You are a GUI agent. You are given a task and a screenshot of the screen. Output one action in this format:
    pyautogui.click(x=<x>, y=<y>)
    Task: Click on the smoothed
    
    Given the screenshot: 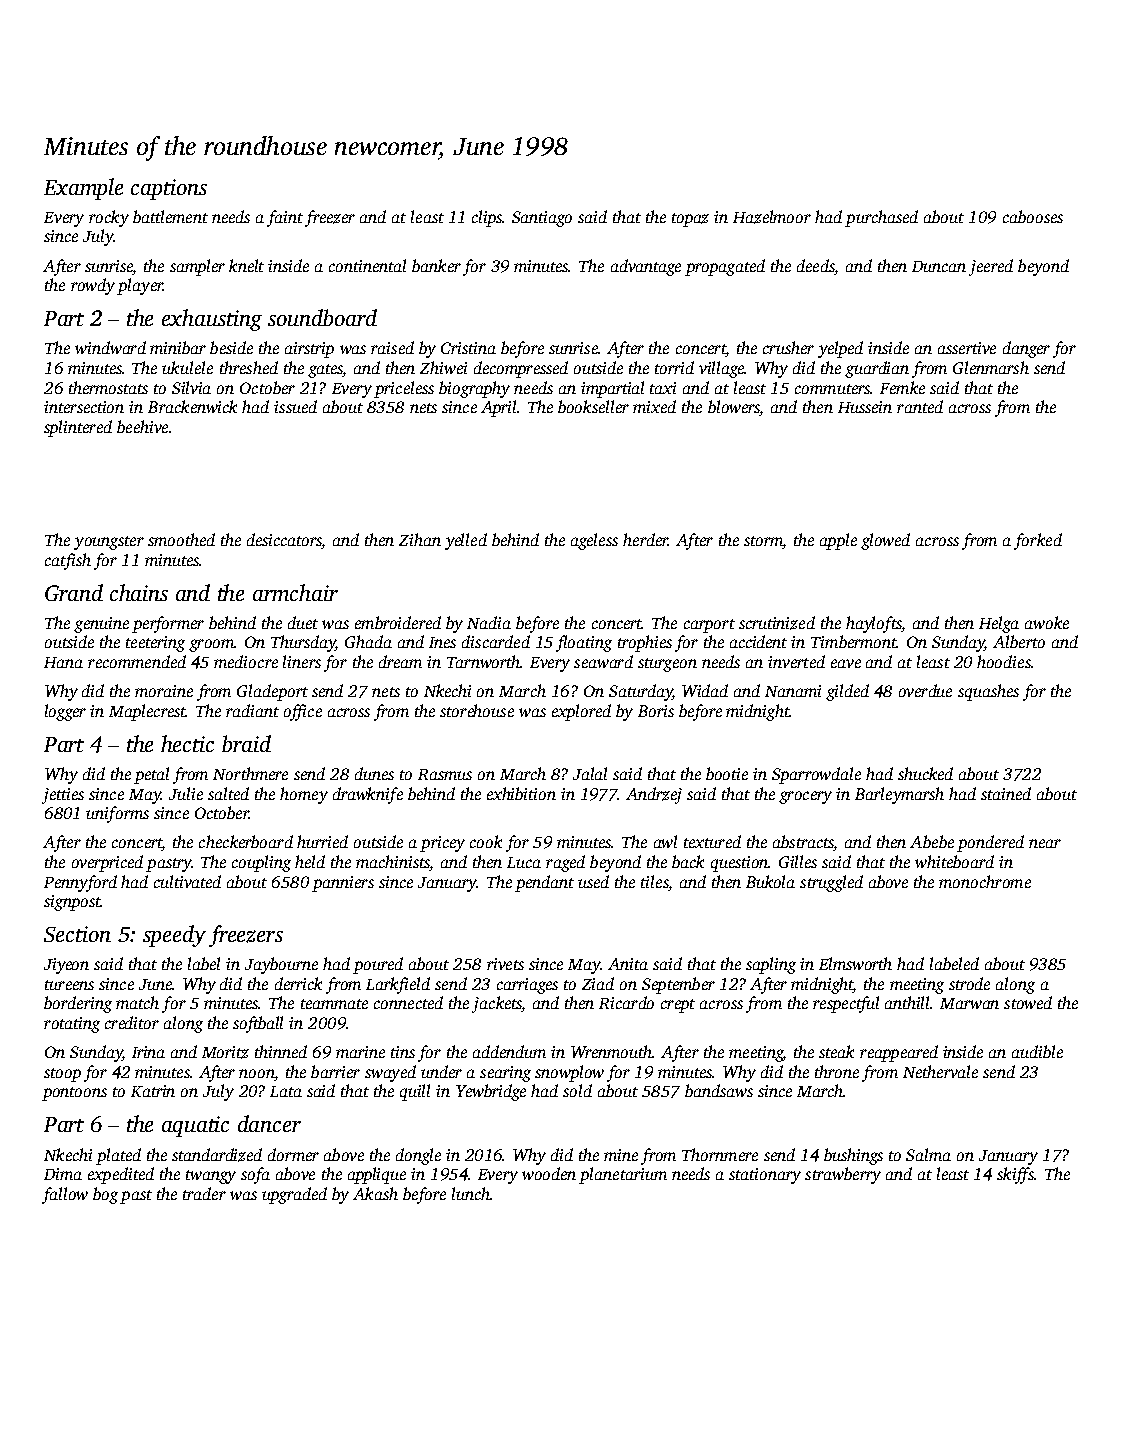 What is the action you would take?
    pyautogui.click(x=181, y=539)
